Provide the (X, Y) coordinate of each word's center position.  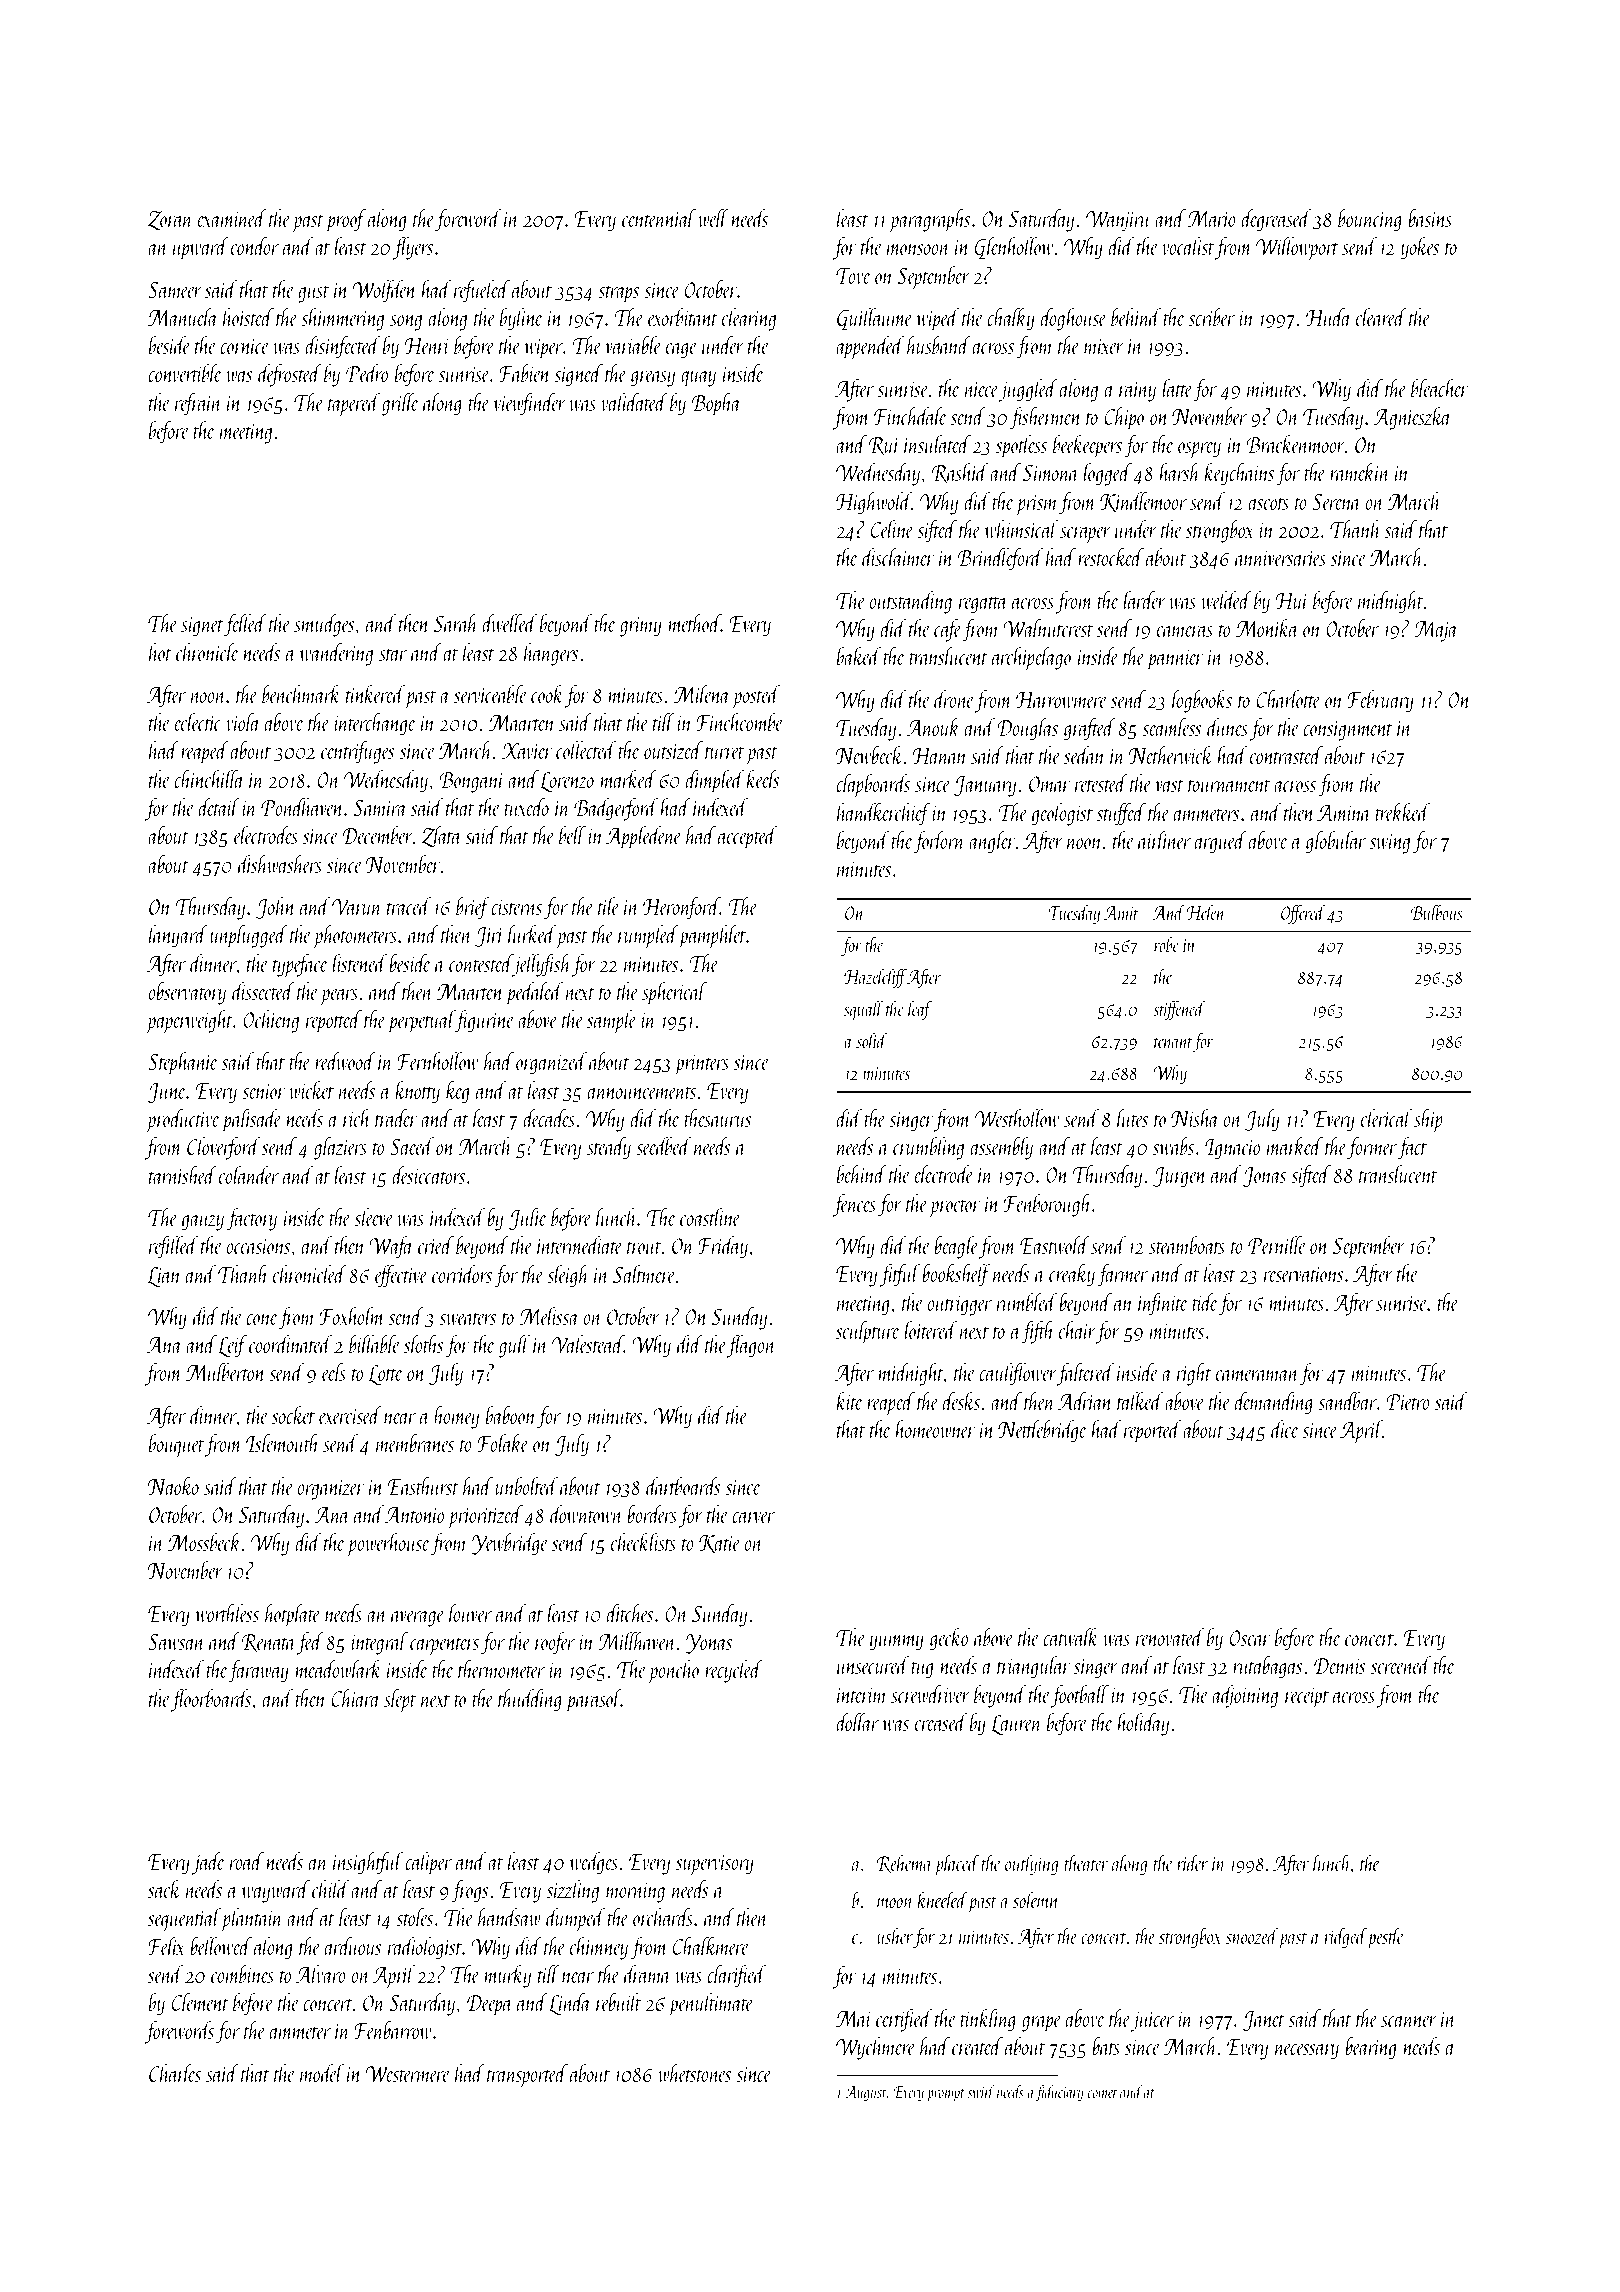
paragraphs (930, 220)
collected (586, 750)
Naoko (173, 1486)
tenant (1173, 1042)
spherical (674, 993)
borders (652, 1514)
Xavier (527, 751)
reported (1153, 1431)
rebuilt (618, 2002)
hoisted (248, 317)
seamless (1172, 727)
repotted (334, 1021)
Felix (166, 1946)
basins (1430, 218)
